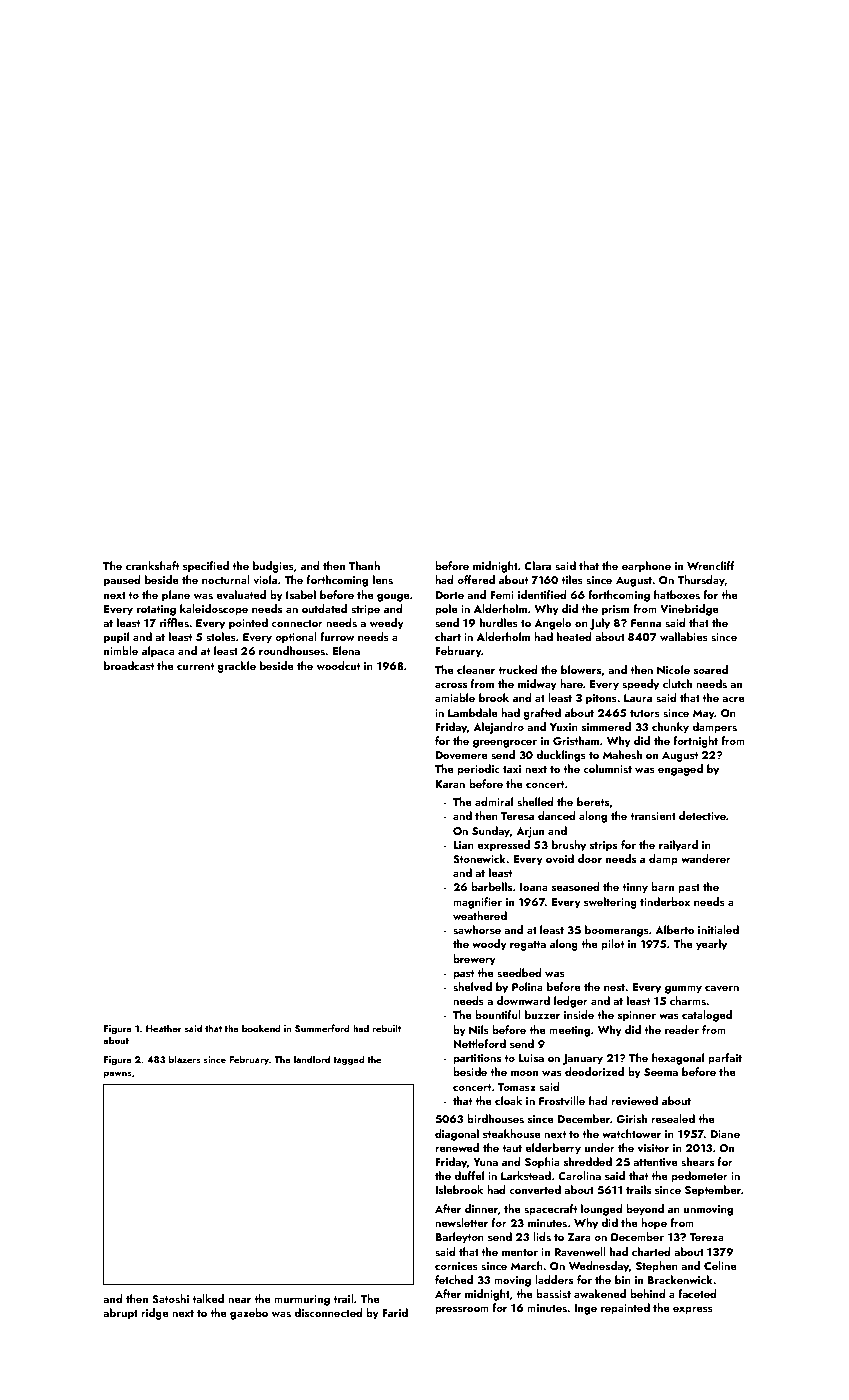  Describe the element at coordinates (185, 1059) in the image. I see `blazers` at that location.
